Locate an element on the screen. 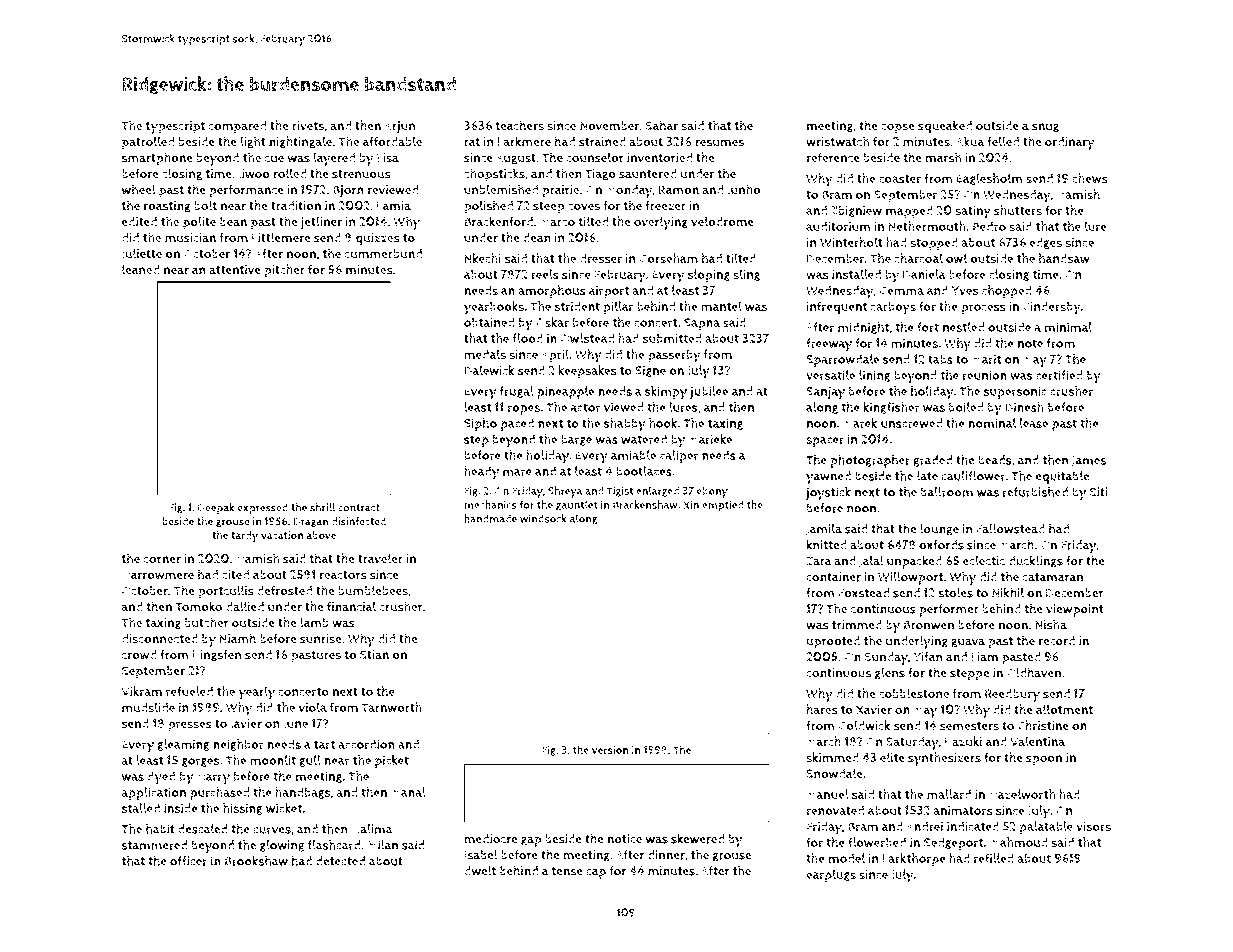  viola is located at coordinates (313, 707).
